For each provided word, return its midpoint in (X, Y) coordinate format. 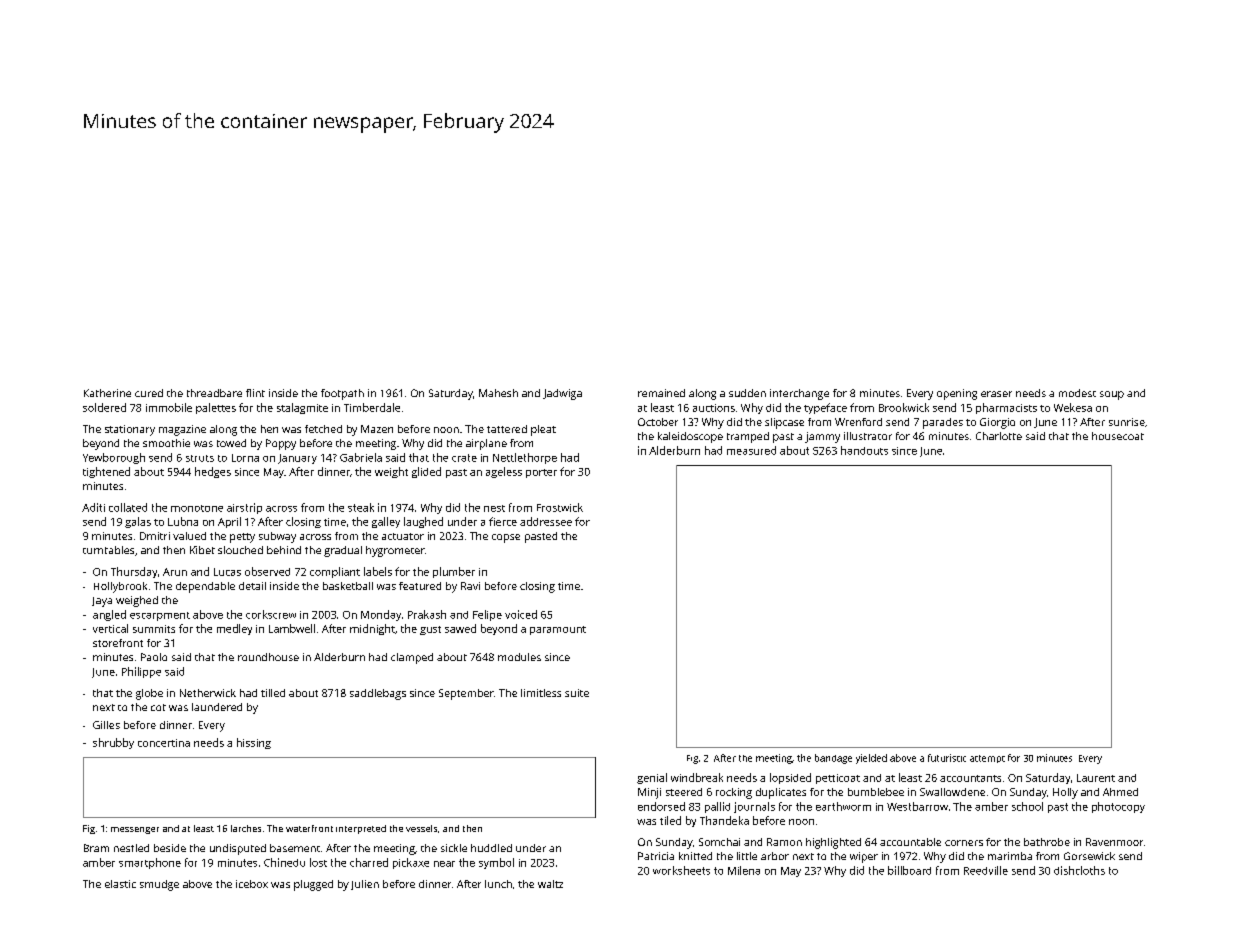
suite (577, 693)
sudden (747, 393)
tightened (106, 472)
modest (1077, 393)
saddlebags (378, 694)
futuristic (947, 758)
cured (149, 393)
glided (426, 472)
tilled (273, 693)
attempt (987, 759)
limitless (541, 693)
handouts (864, 450)
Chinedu (284, 862)
